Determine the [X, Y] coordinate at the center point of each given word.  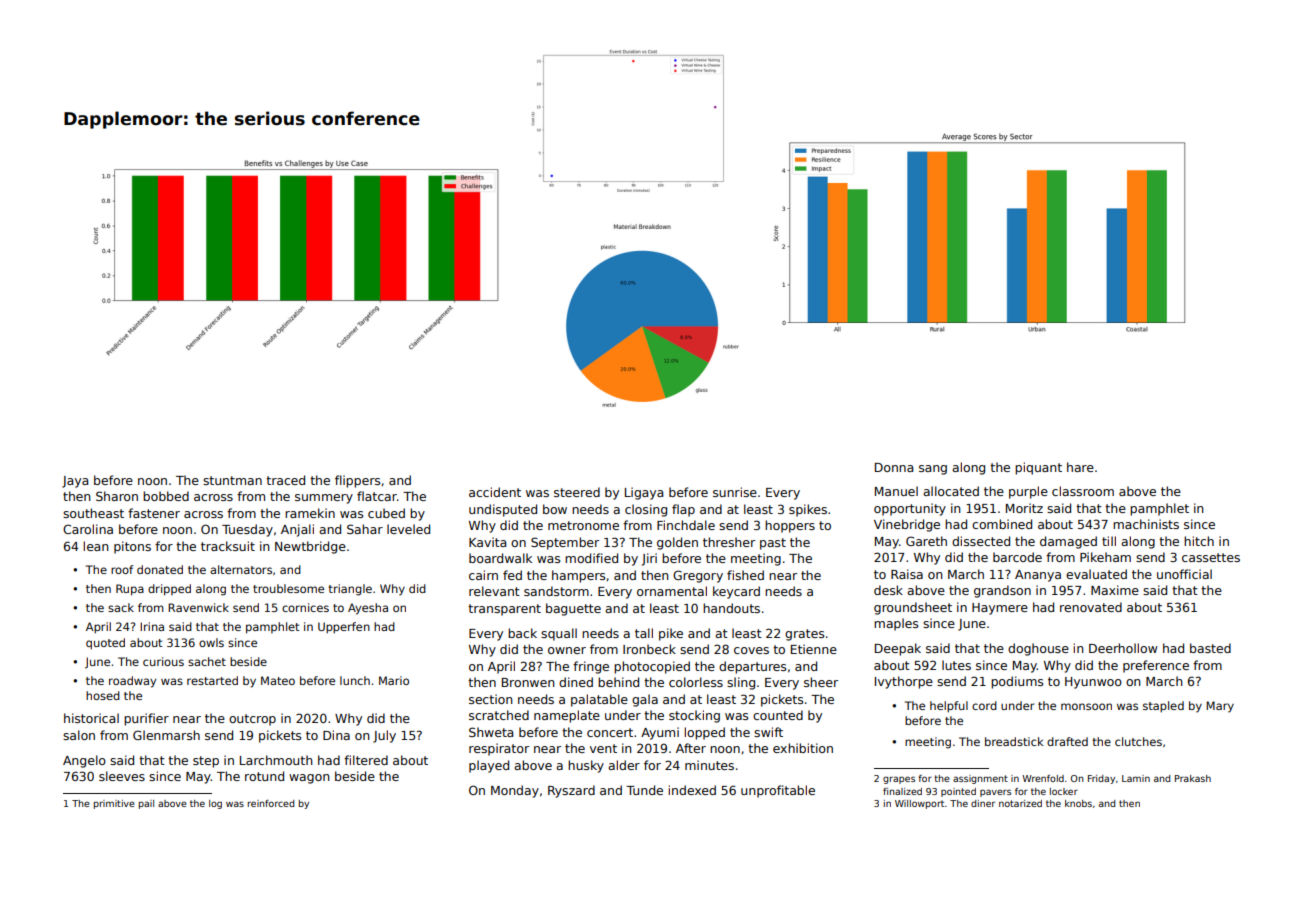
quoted [105, 644]
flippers [357, 481]
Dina [336, 735]
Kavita [487, 542]
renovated [1091, 607]
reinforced [271, 803]
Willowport [919, 804]
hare [1080, 467]
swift [768, 732]
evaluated [1096, 574]
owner [567, 650]
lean [96, 546]
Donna [894, 467]
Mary [1220, 707]
